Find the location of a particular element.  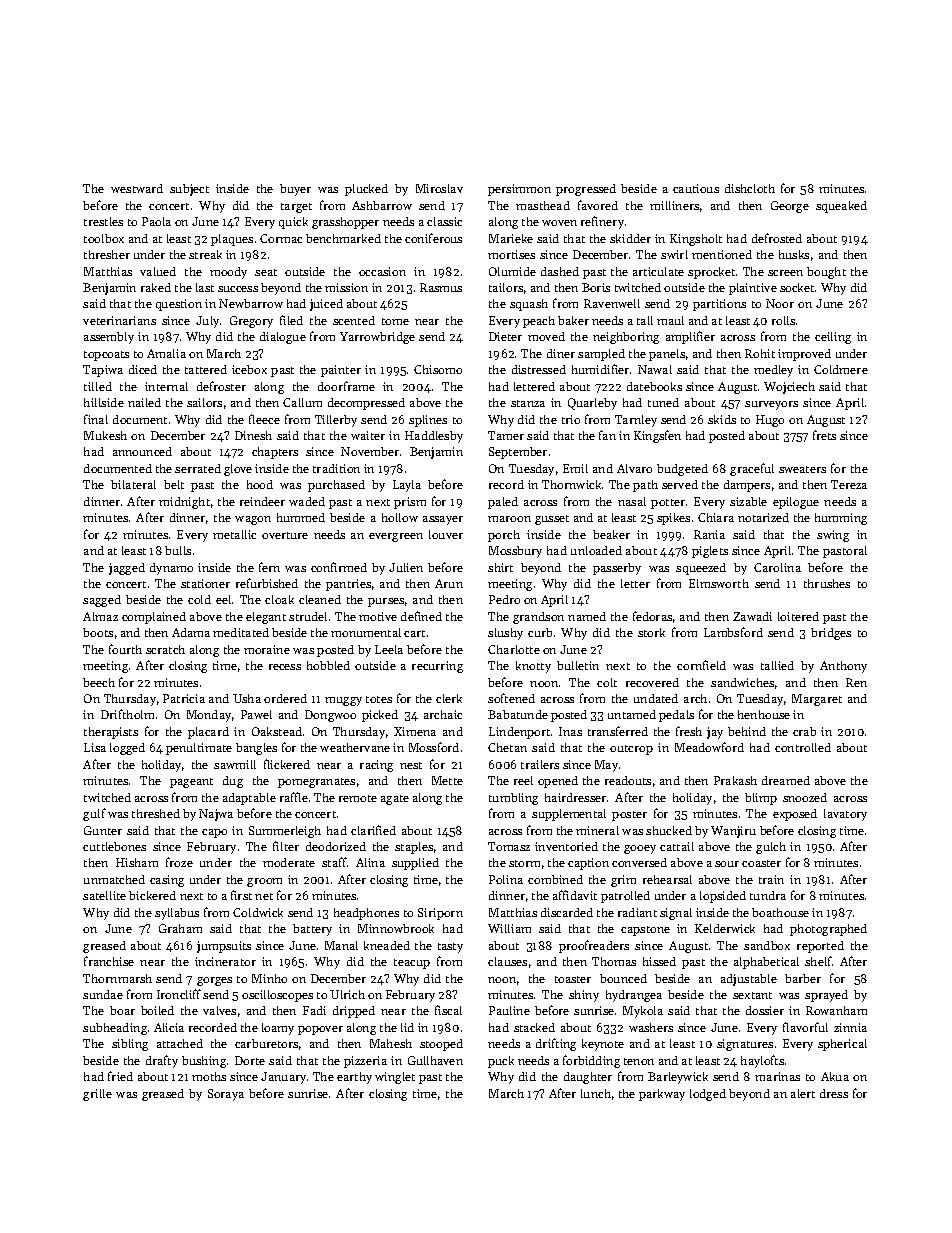

grille is located at coordinates (97, 1095).
